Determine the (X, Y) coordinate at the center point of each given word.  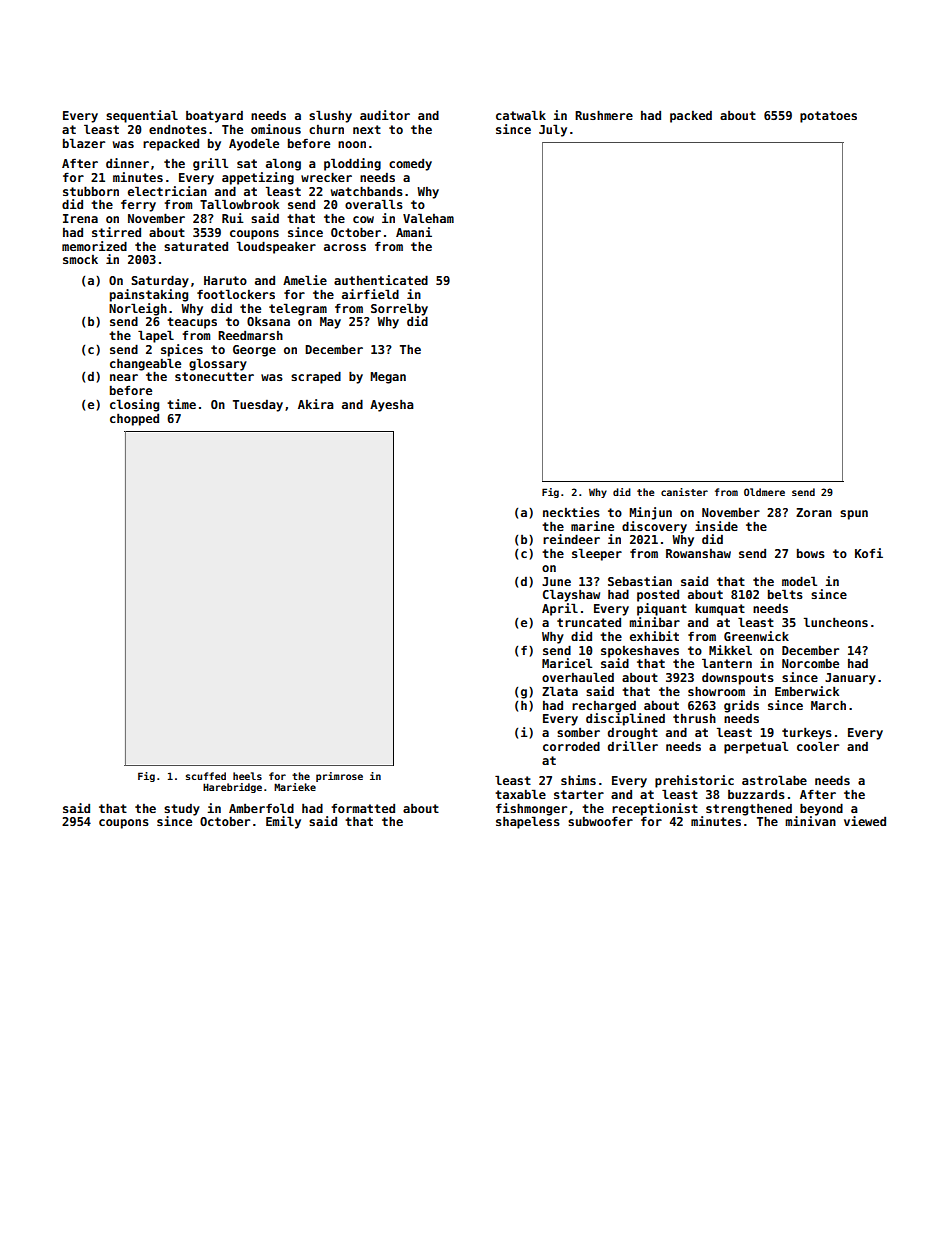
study (182, 810)
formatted (363, 808)
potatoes (828, 117)
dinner (127, 163)
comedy (410, 165)
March (828, 705)
